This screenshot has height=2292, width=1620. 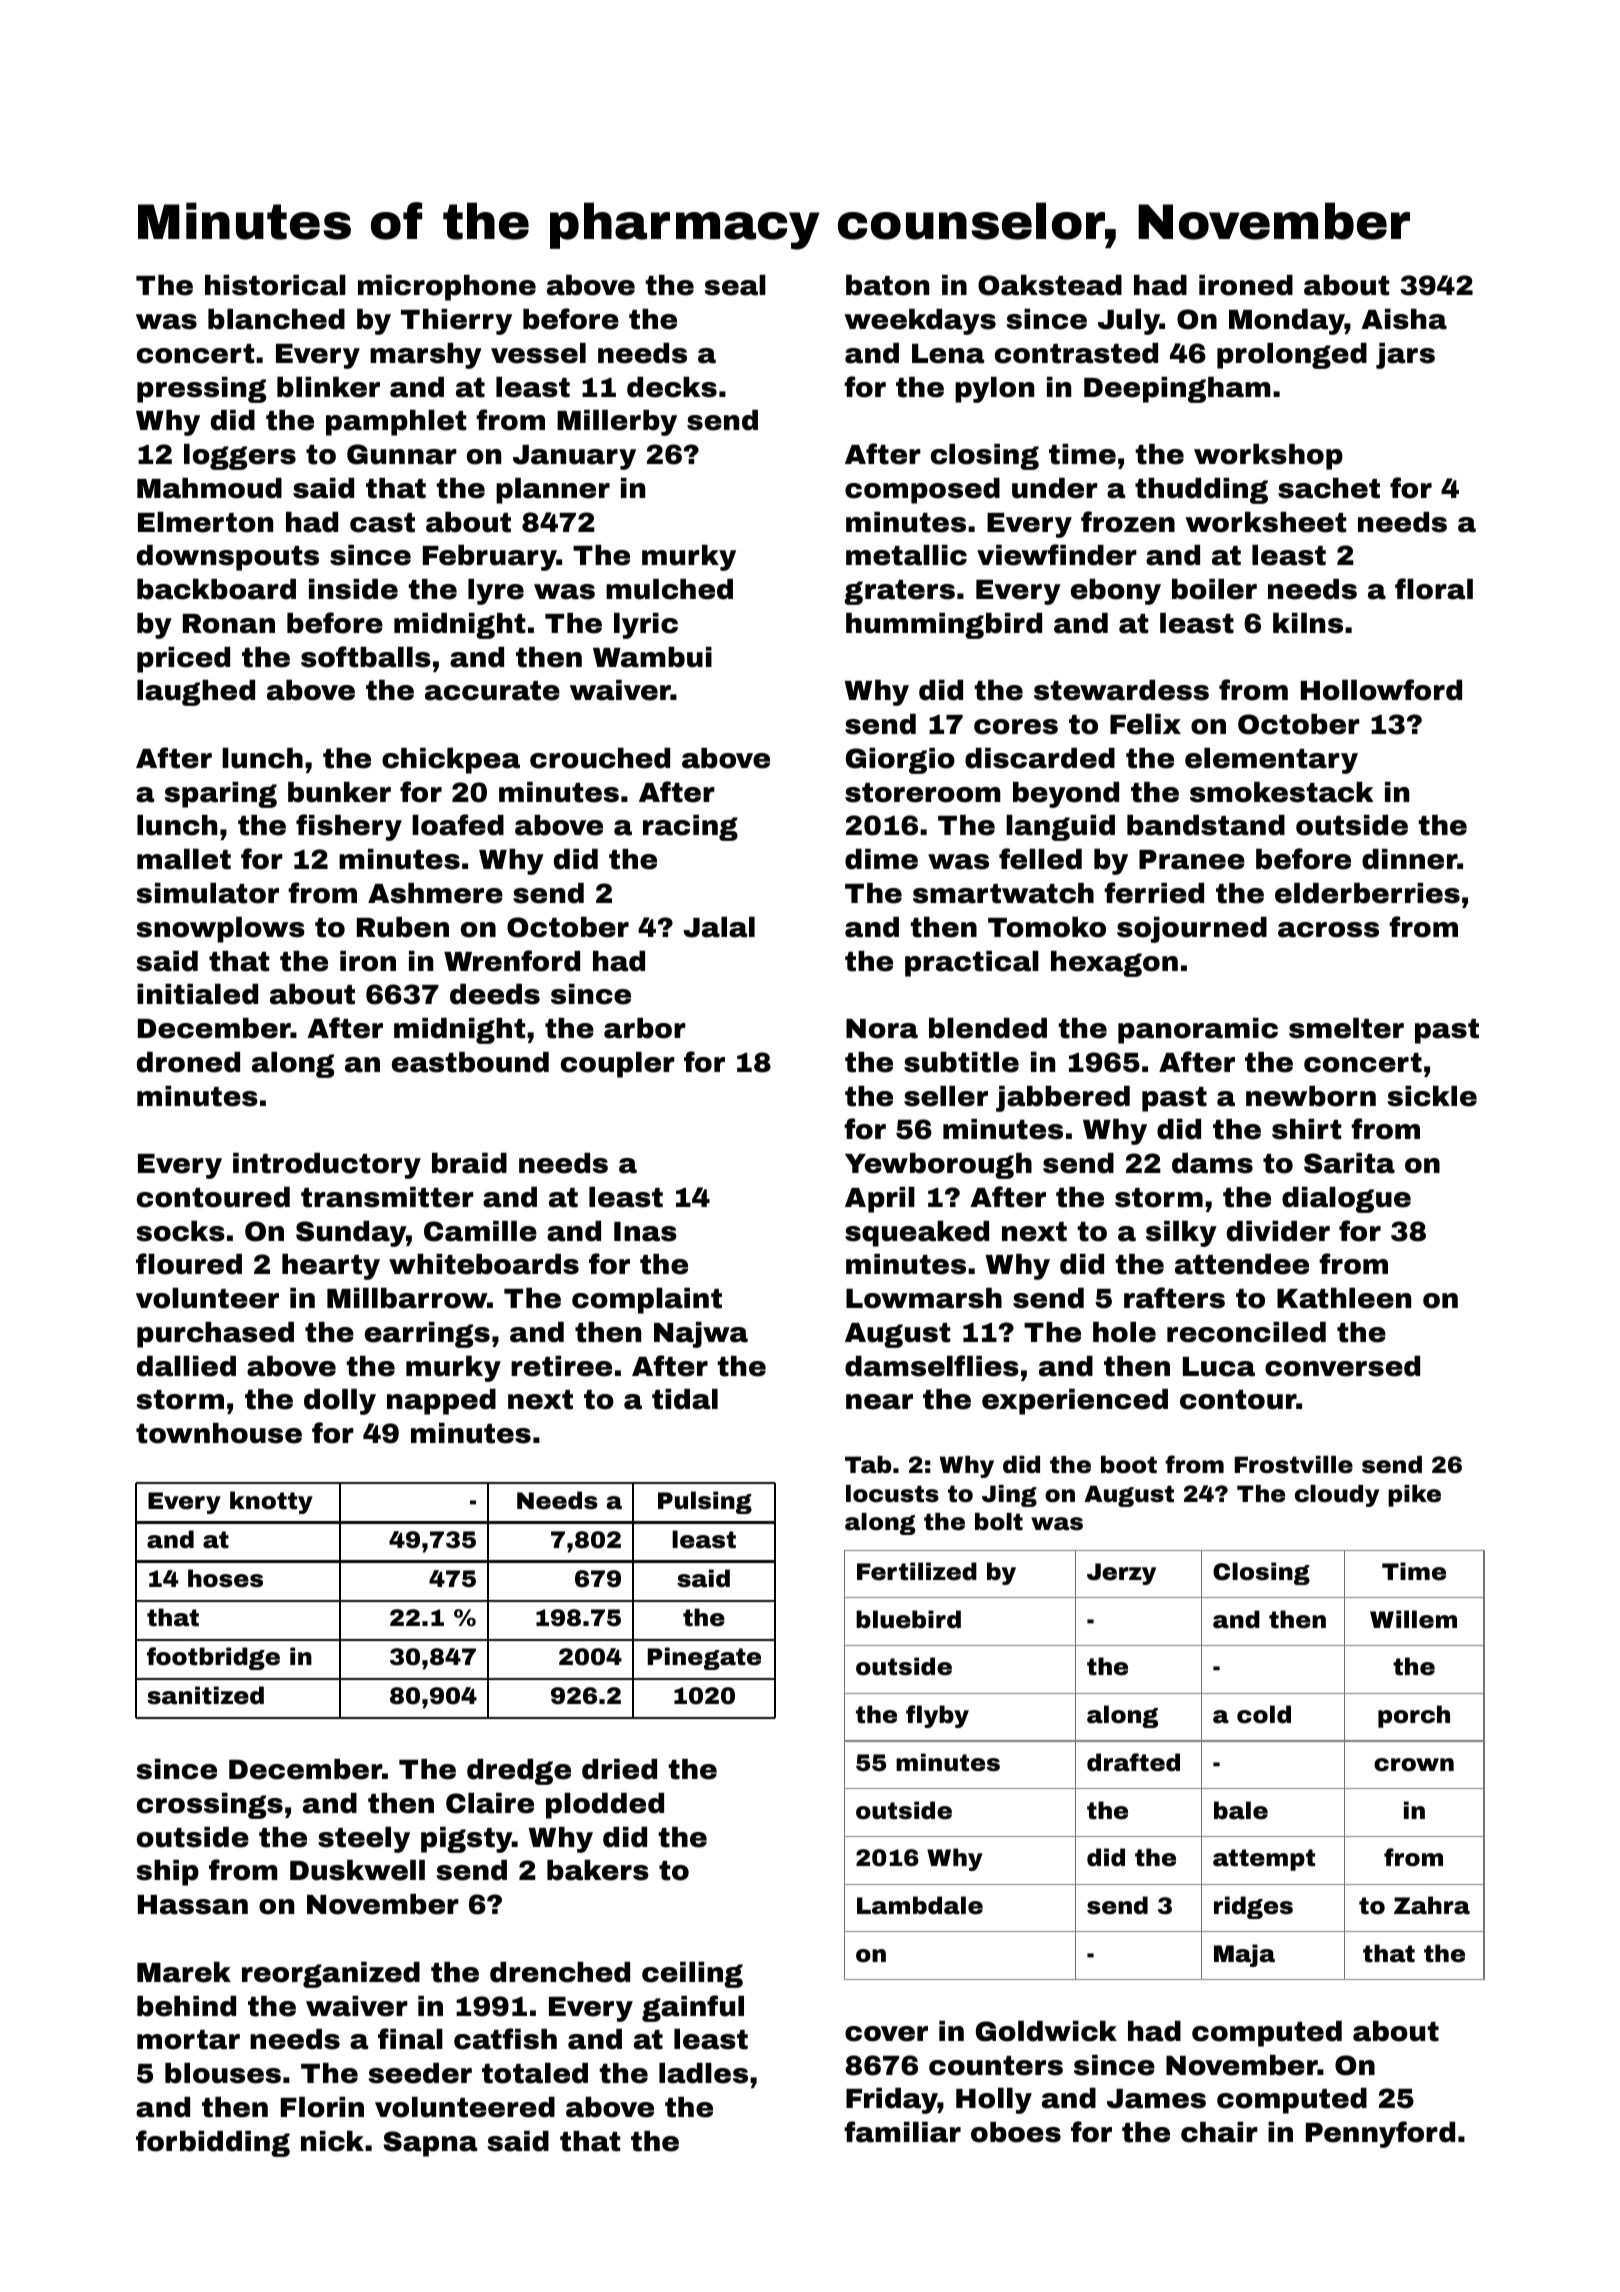 I want to click on nick, so click(x=332, y=2141).
